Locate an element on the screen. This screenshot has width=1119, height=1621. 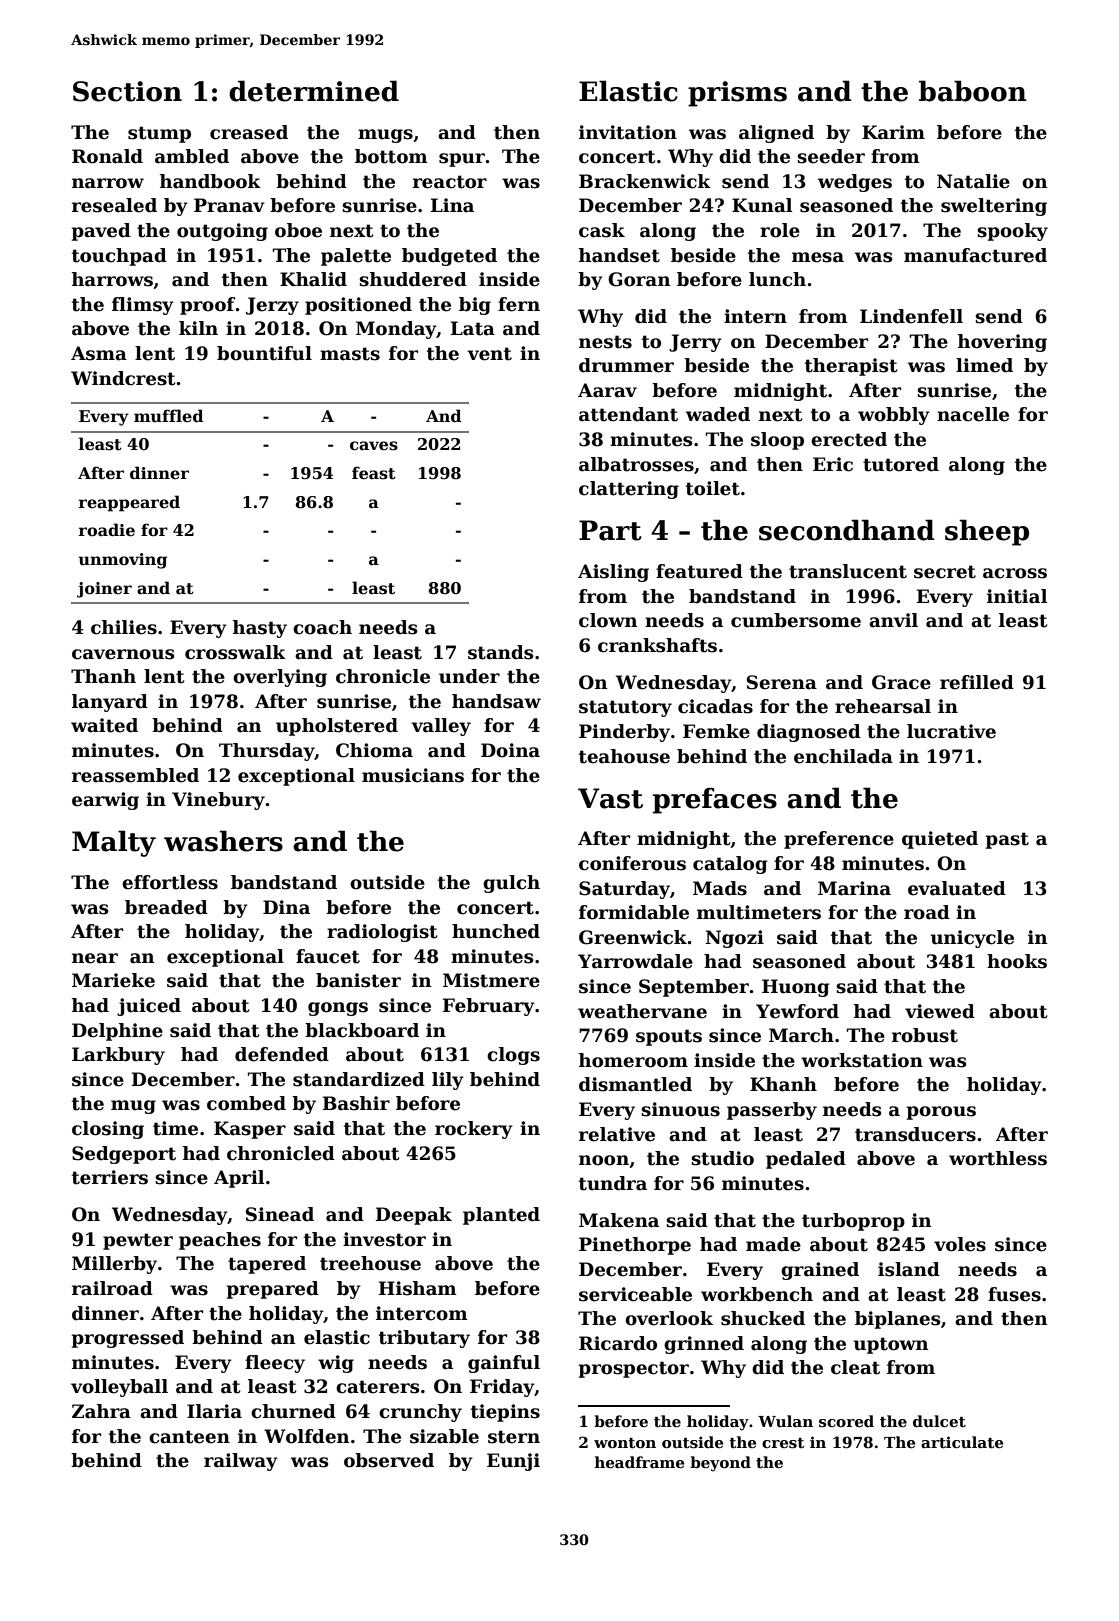
joiner is located at coordinates (104, 590).
